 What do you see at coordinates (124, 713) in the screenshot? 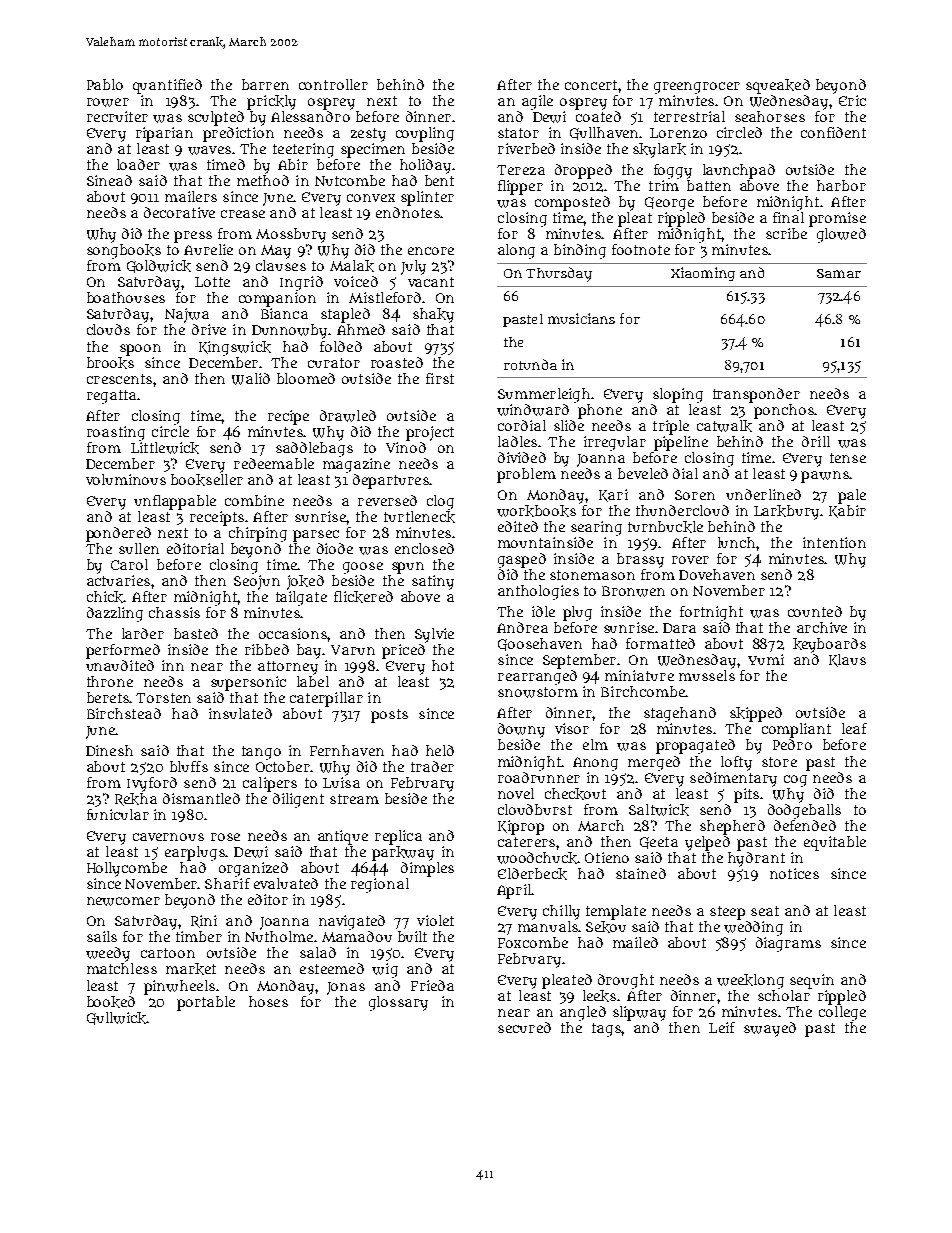
I see `Birchstead` at bounding box center [124, 713].
